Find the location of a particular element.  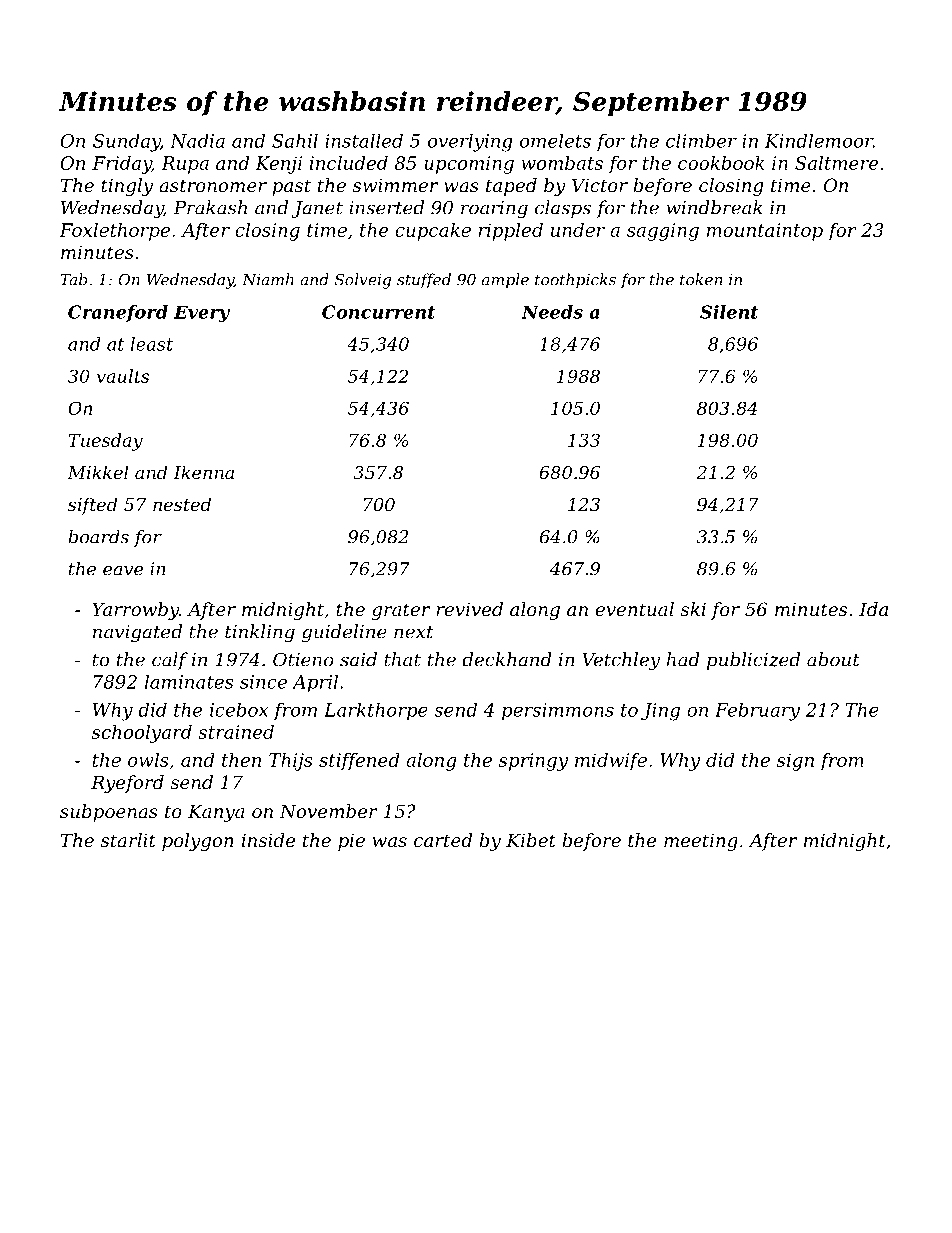

Kindlemoor is located at coordinates (819, 140).
